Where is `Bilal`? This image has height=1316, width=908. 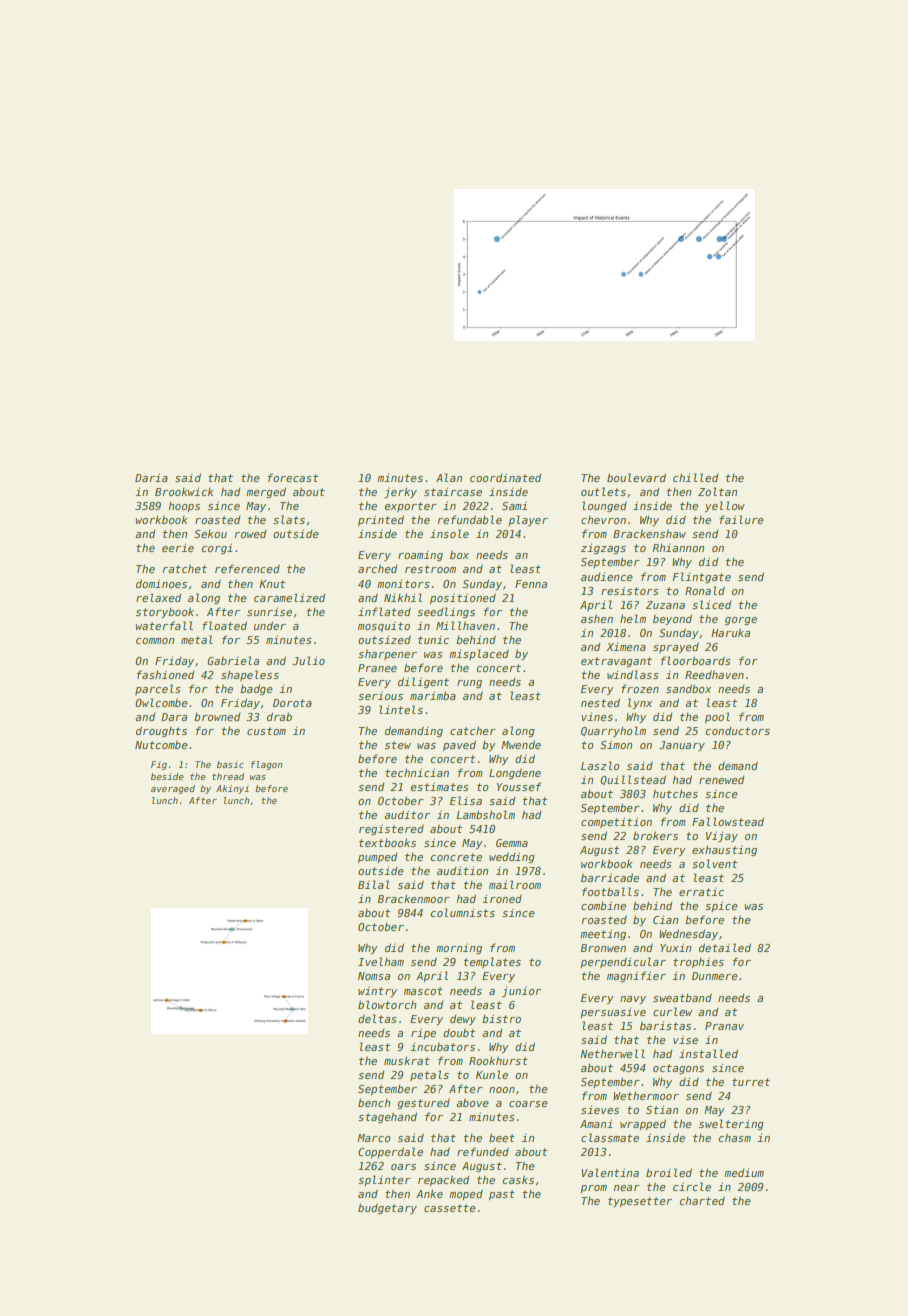
Bilal is located at coordinates (374, 884).
